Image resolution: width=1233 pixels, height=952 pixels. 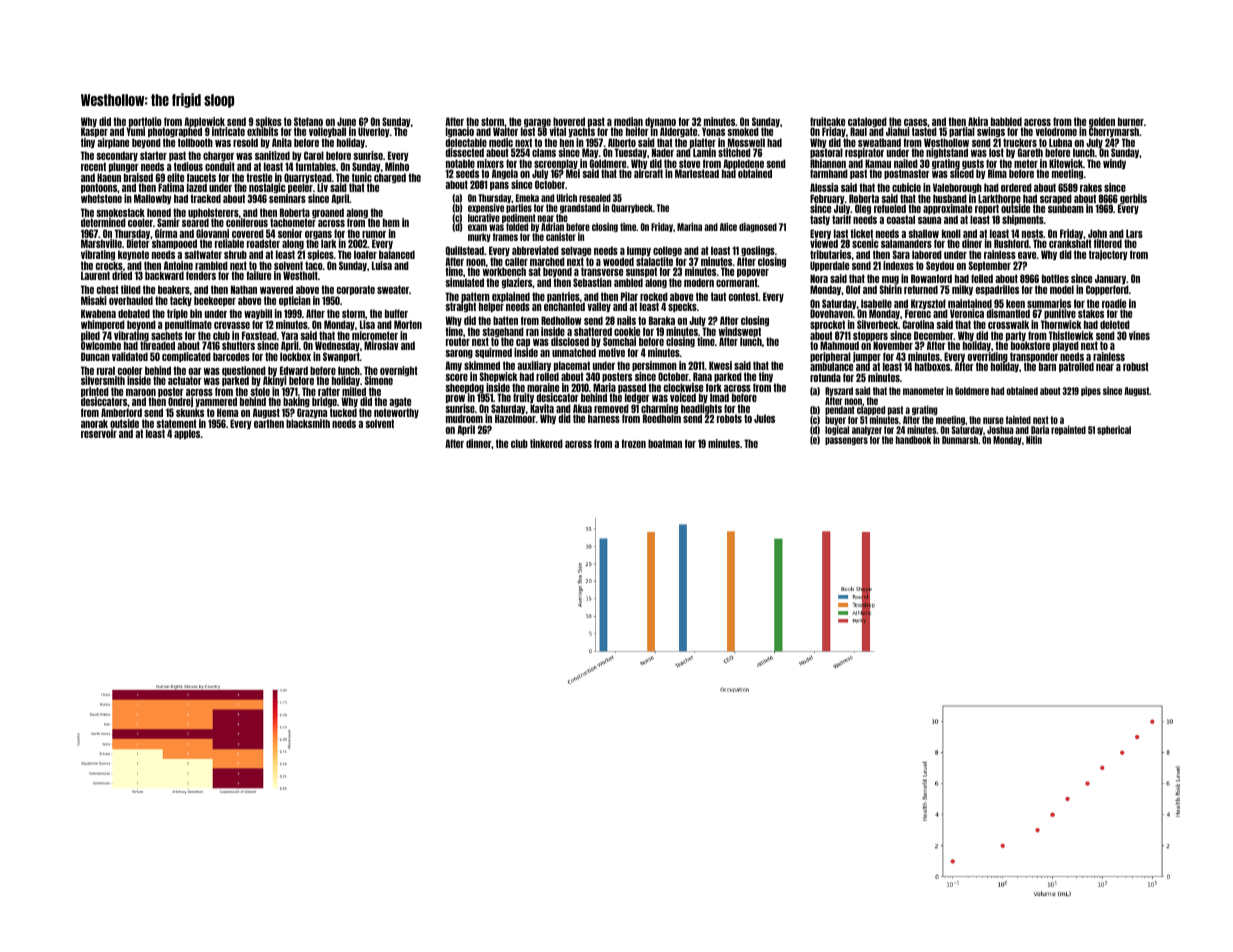 I want to click on Nitin, so click(x=1034, y=439).
